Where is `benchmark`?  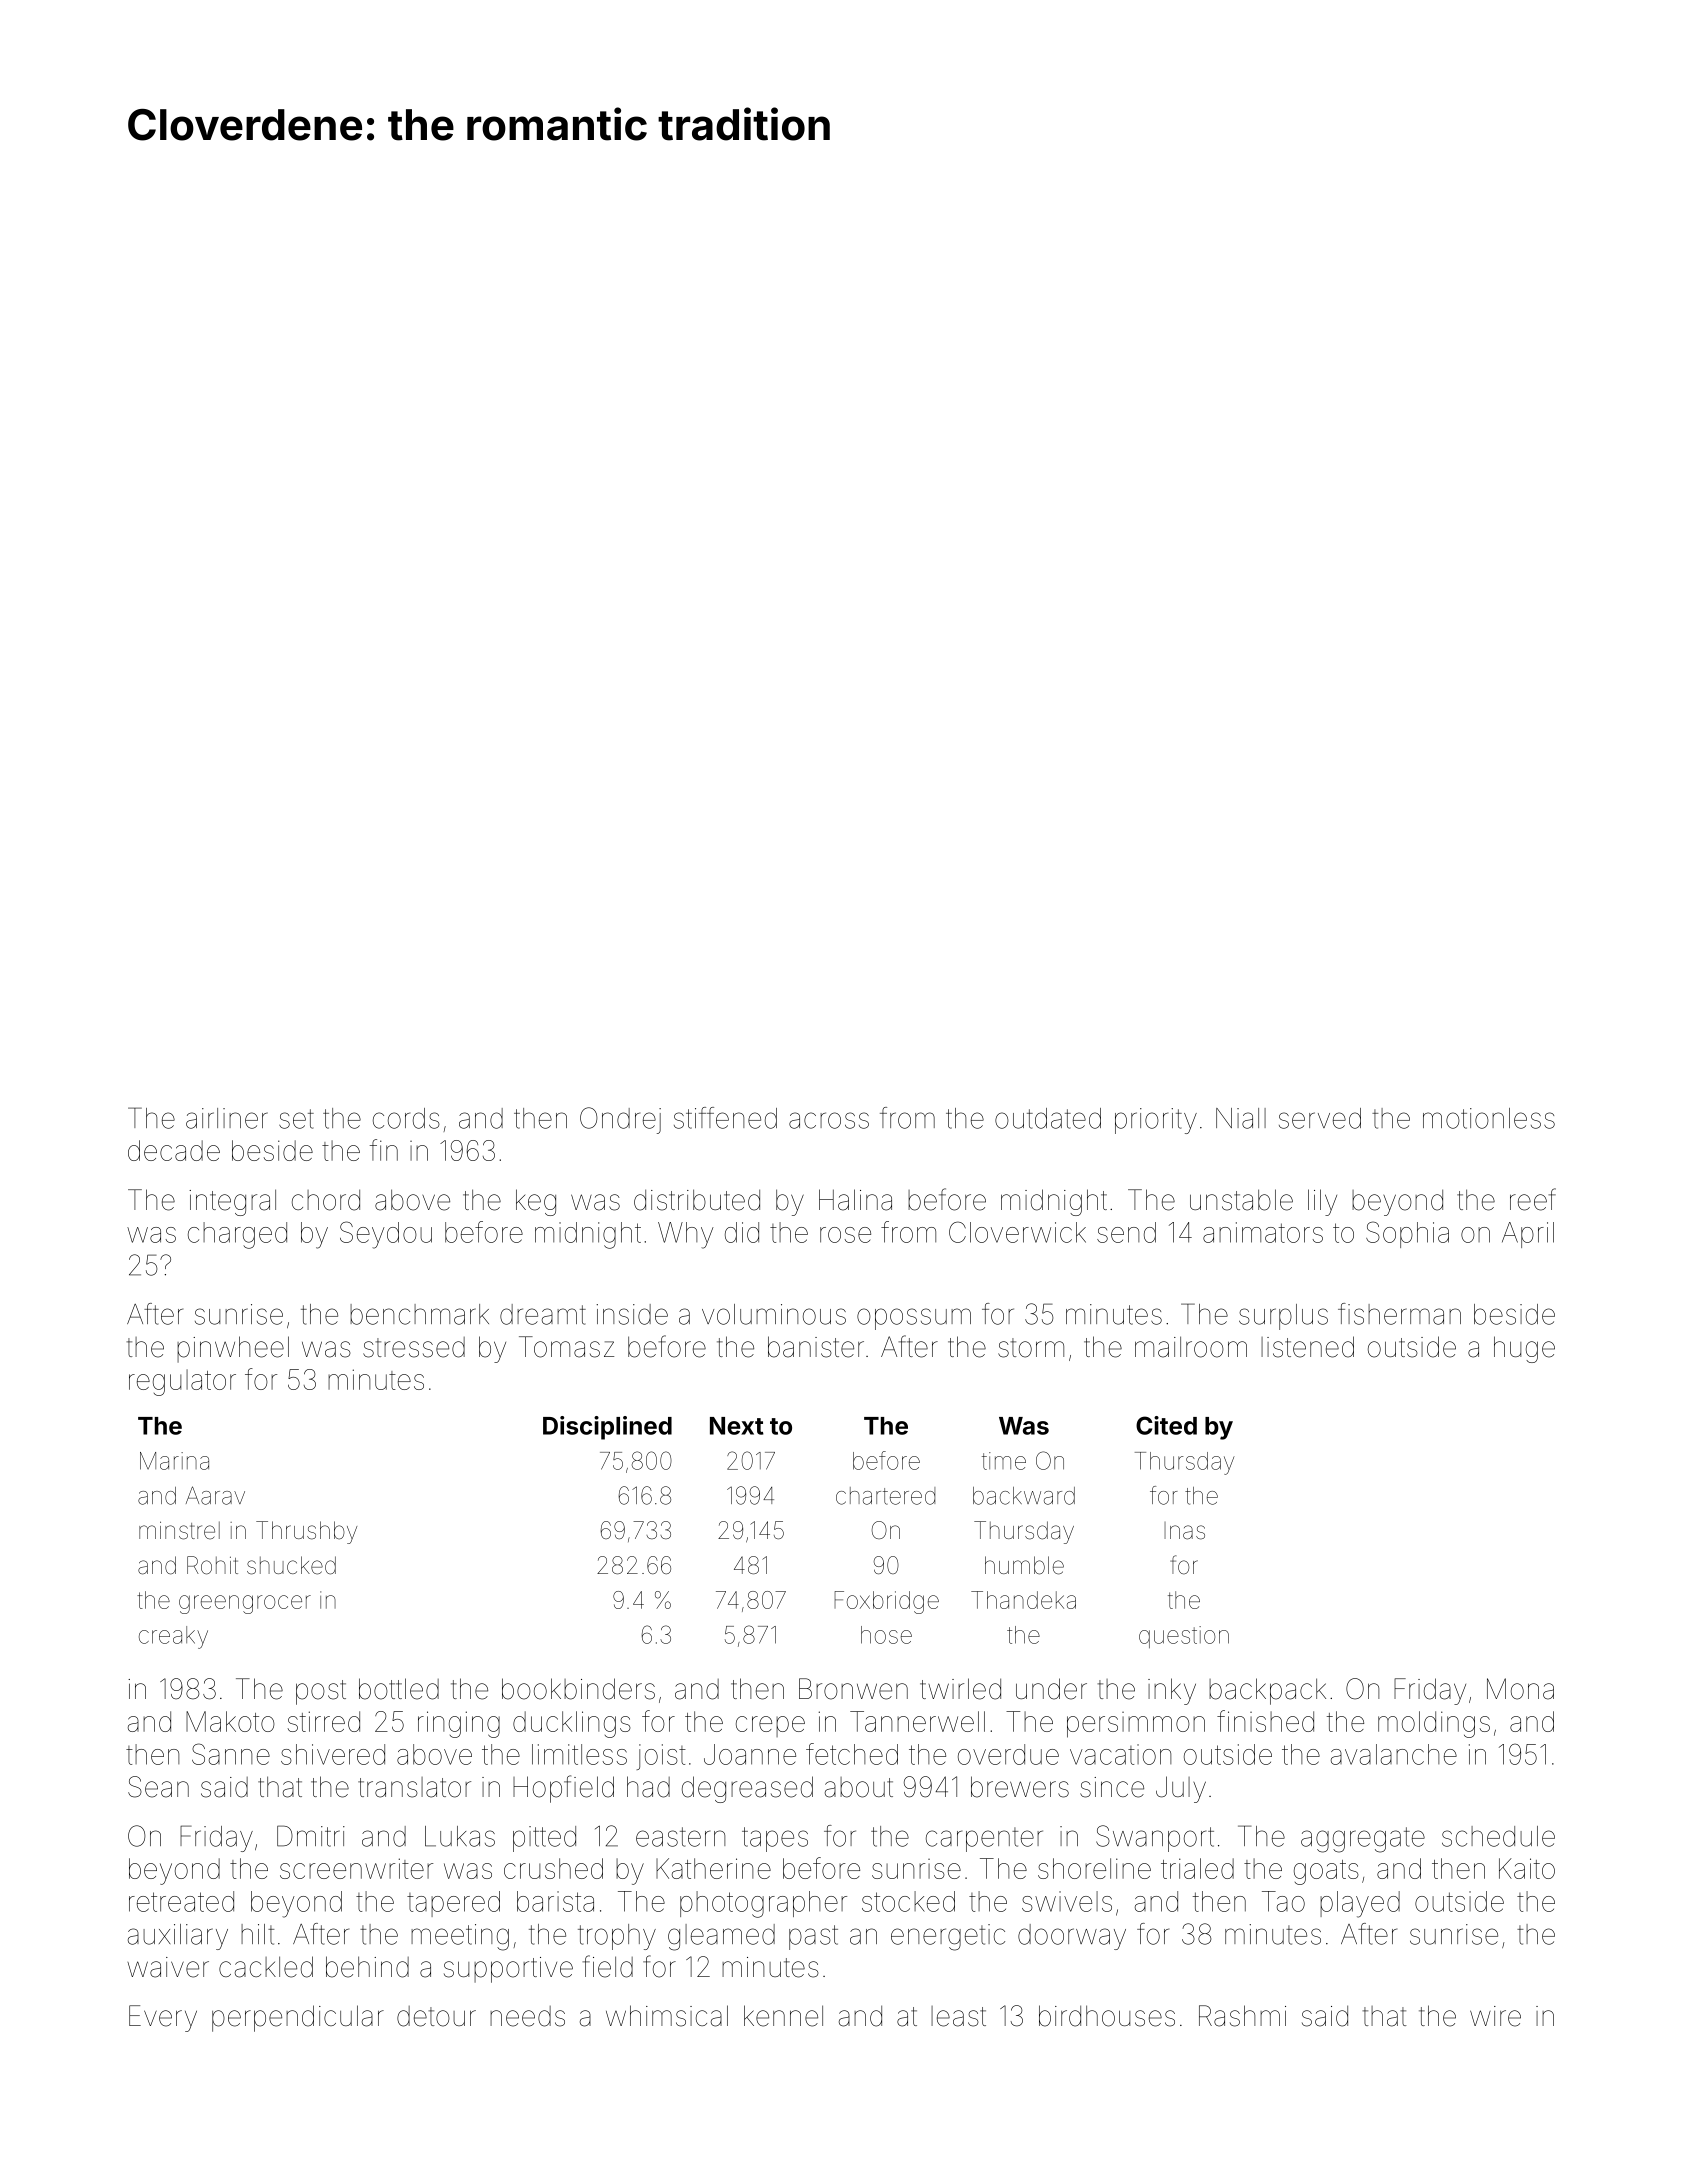
benchmark is located at coordinates (419, 1314).
